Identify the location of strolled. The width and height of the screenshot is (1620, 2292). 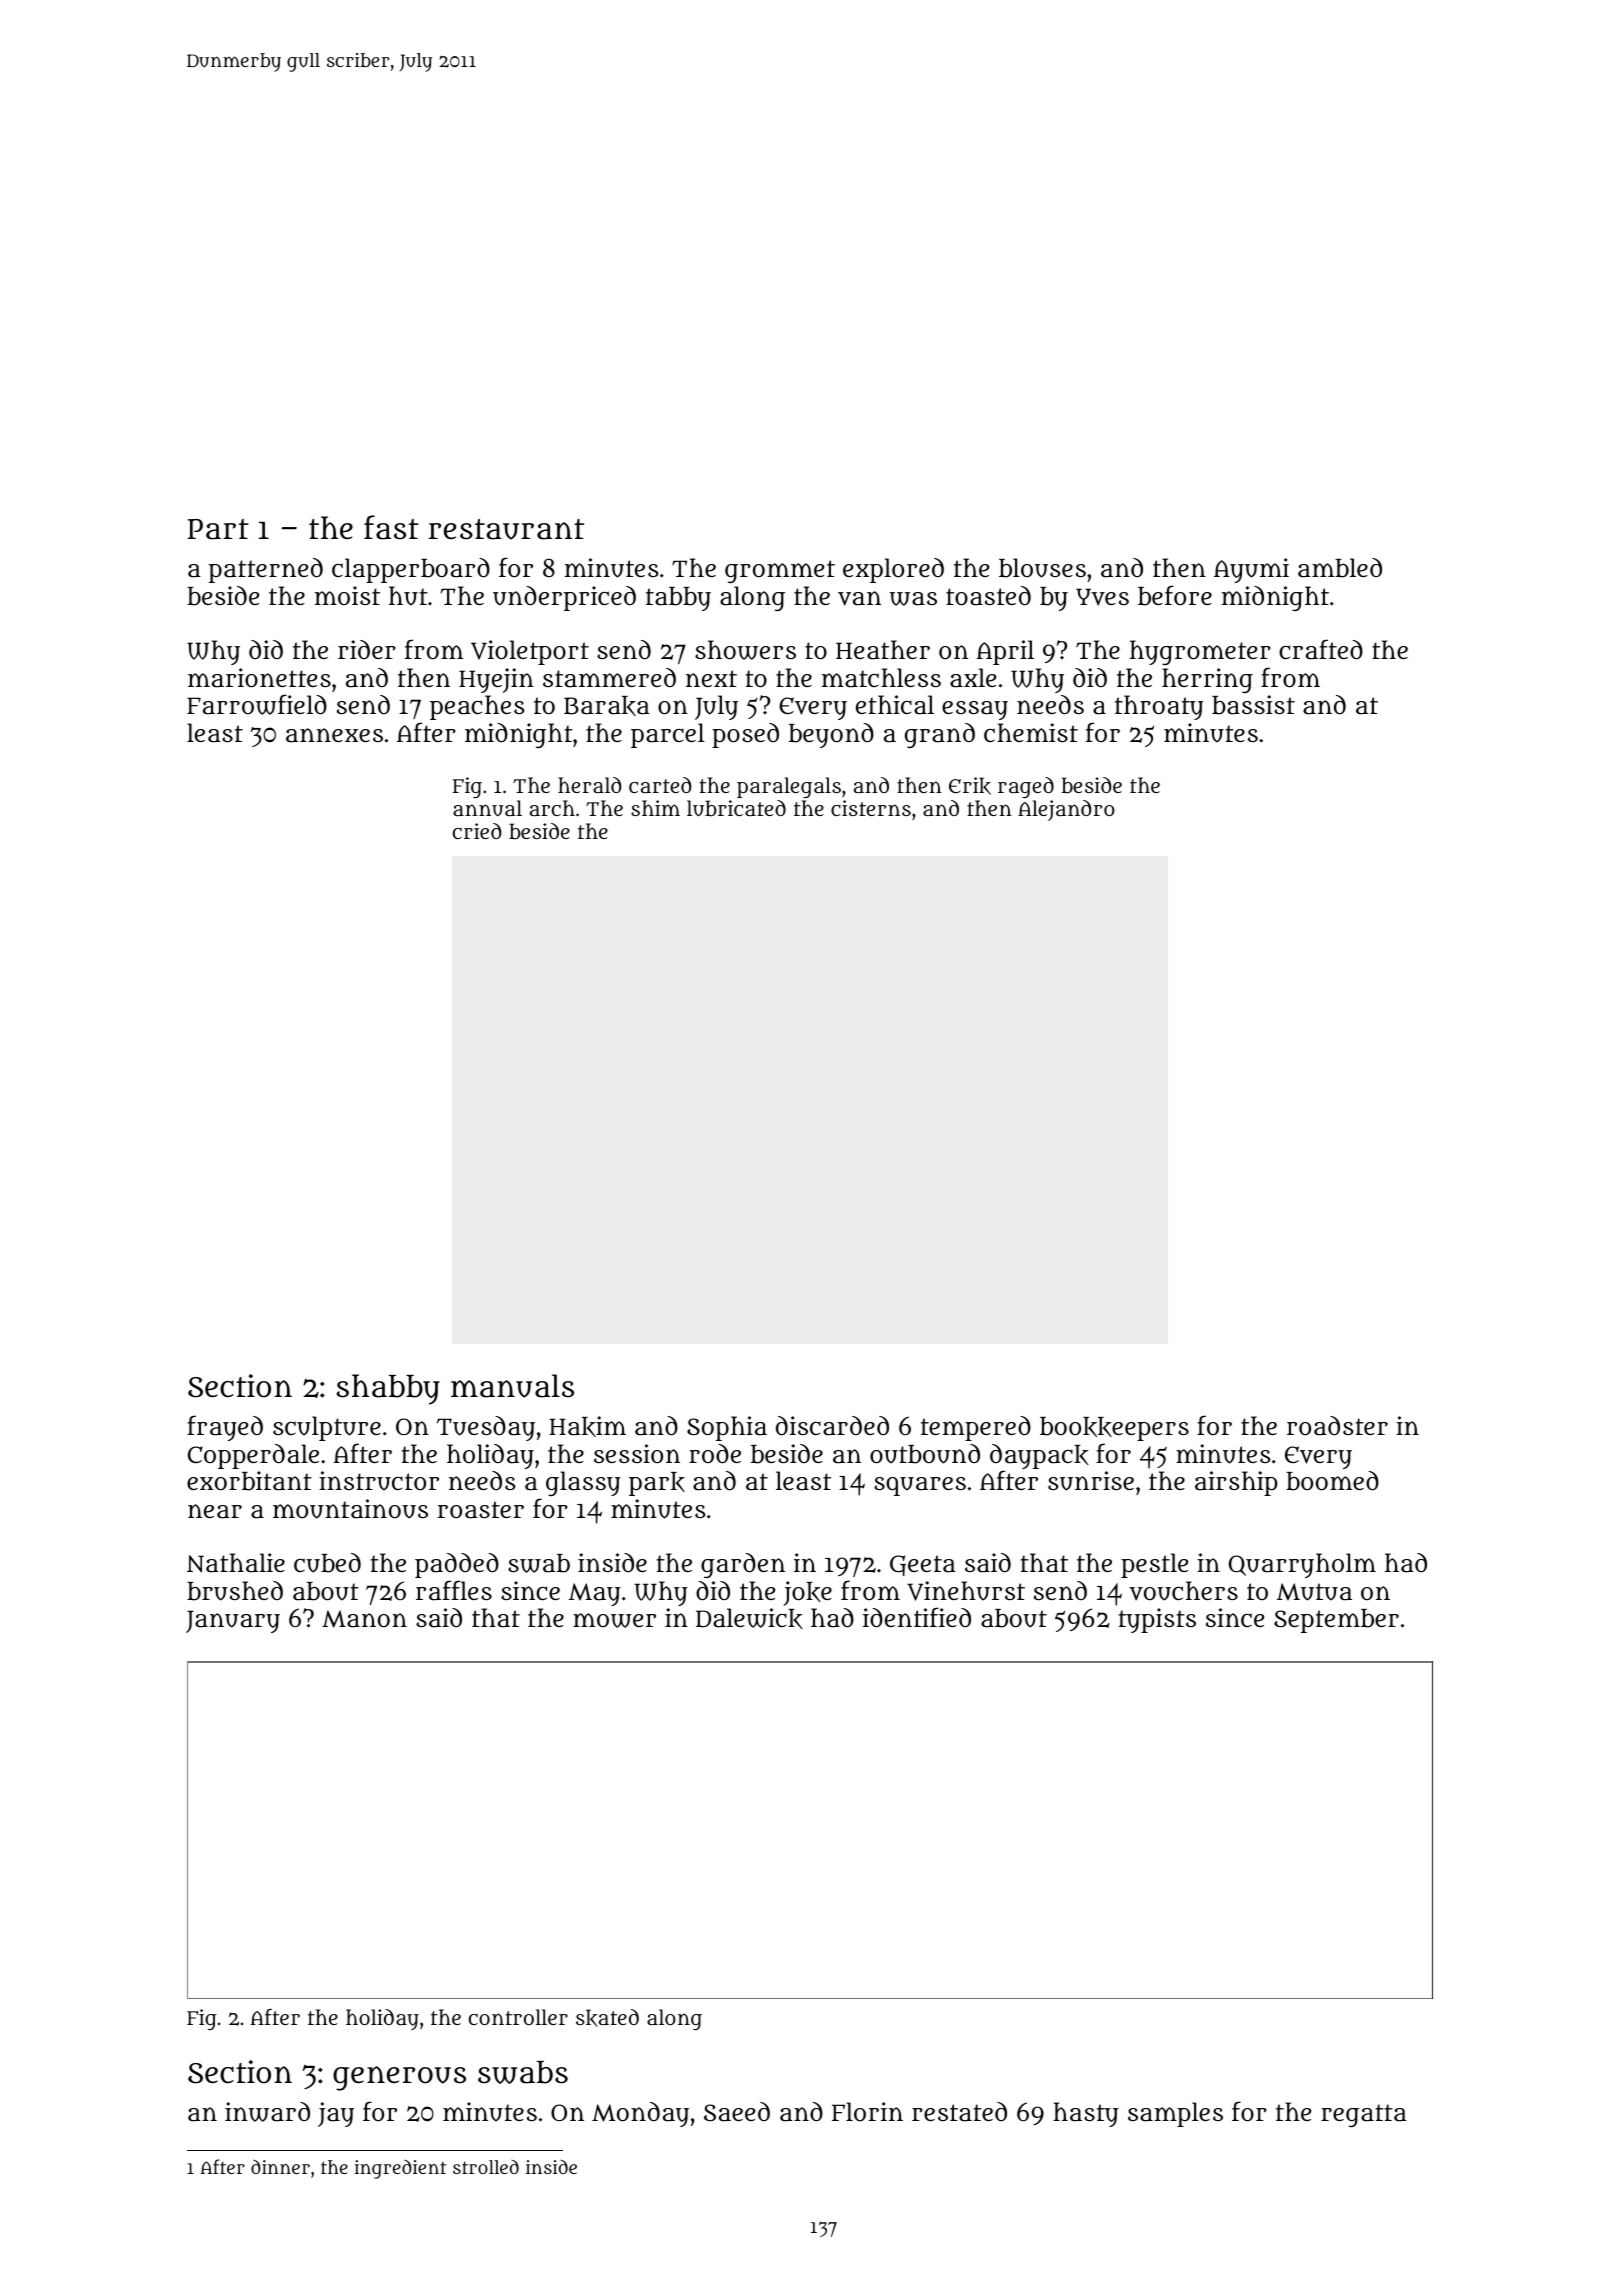
(486, 2167).
